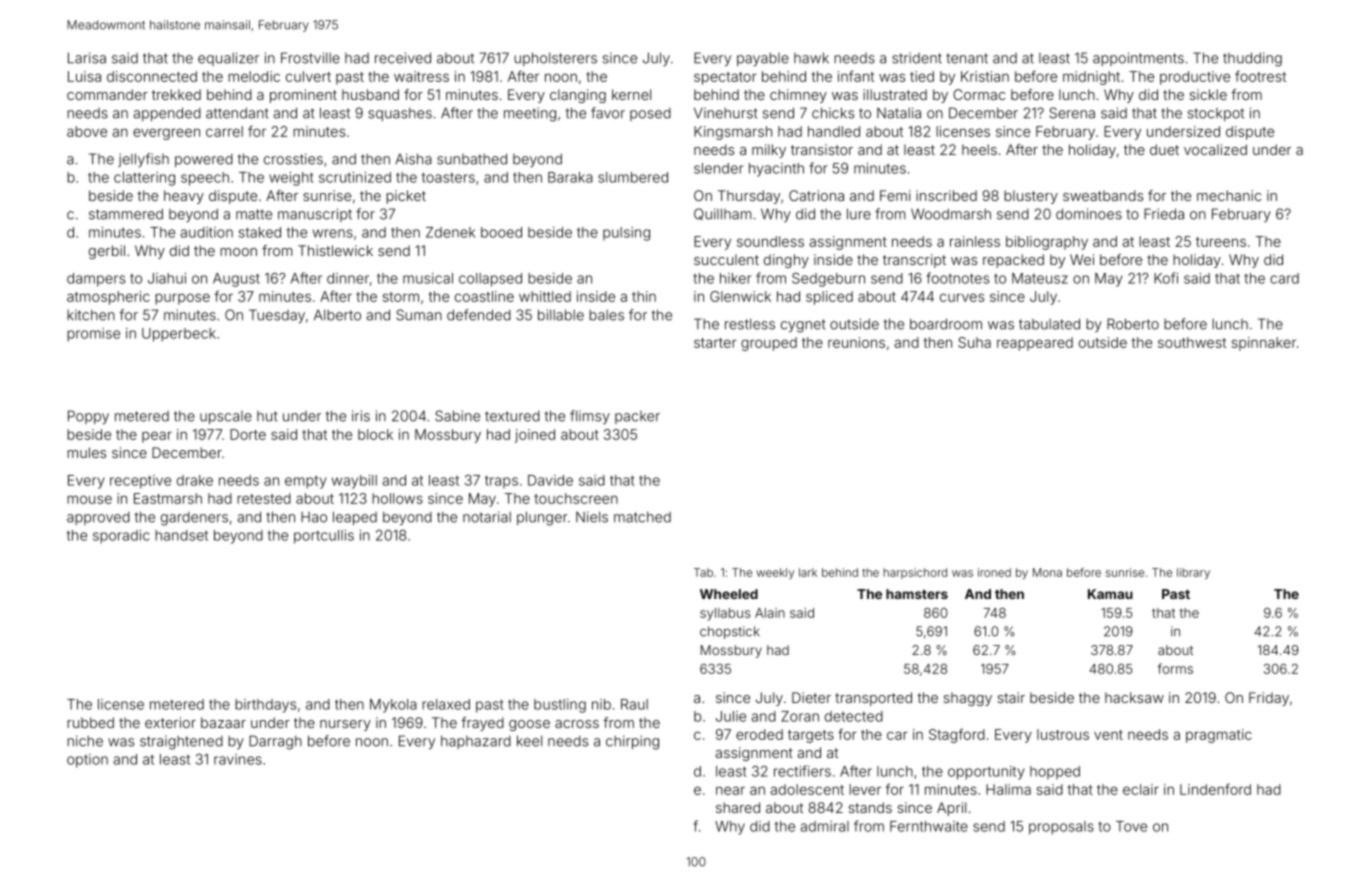 The width and height of the screenshot is (1372, 887). Describe the element at coordinates (1047, 572) in the screenshot. I see `Mona` at that location.
